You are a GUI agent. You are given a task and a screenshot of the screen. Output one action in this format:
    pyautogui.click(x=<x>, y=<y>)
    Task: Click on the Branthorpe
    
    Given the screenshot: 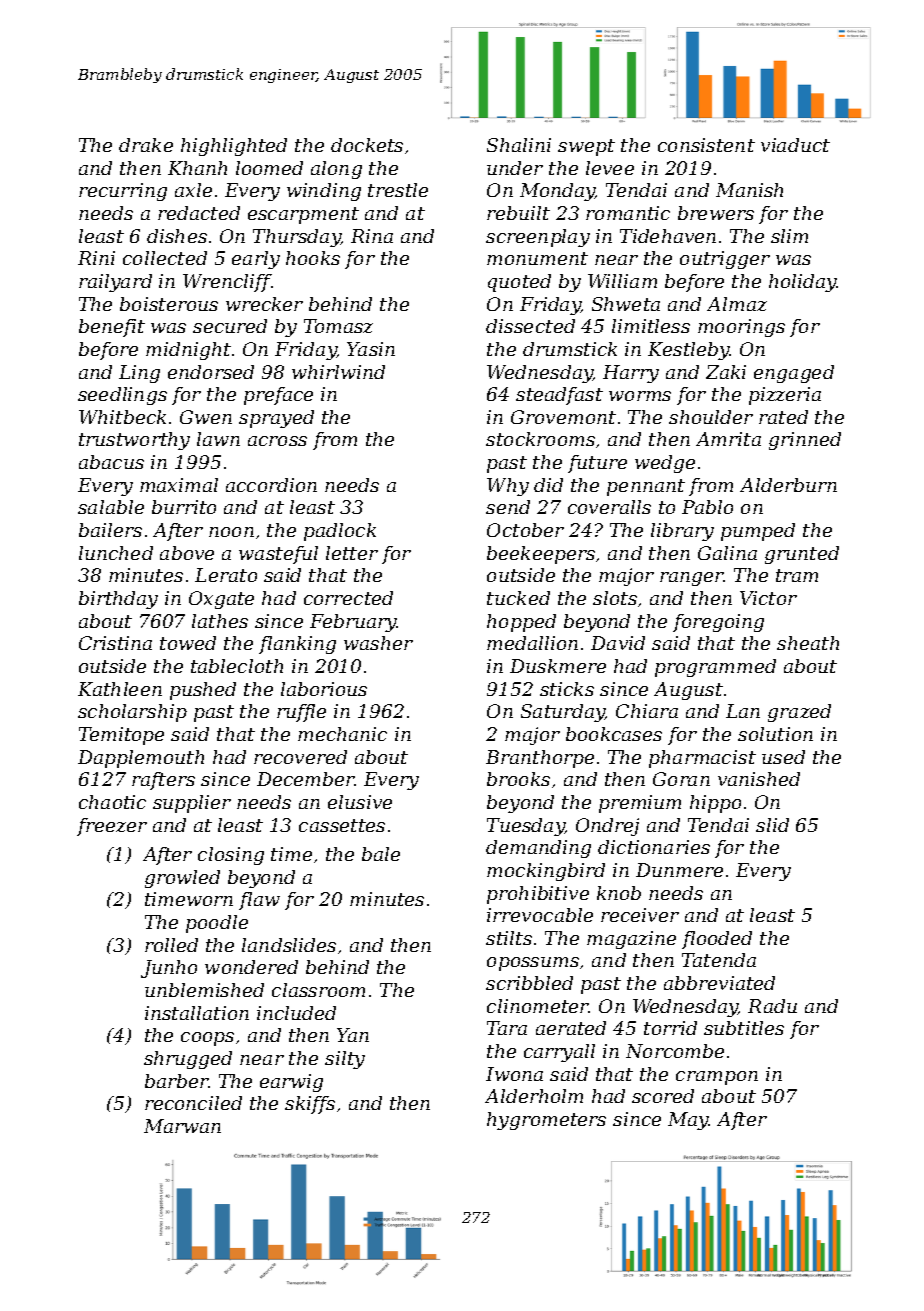 What is the action you would take?
    pyautogui.click(x=540, y=759)
